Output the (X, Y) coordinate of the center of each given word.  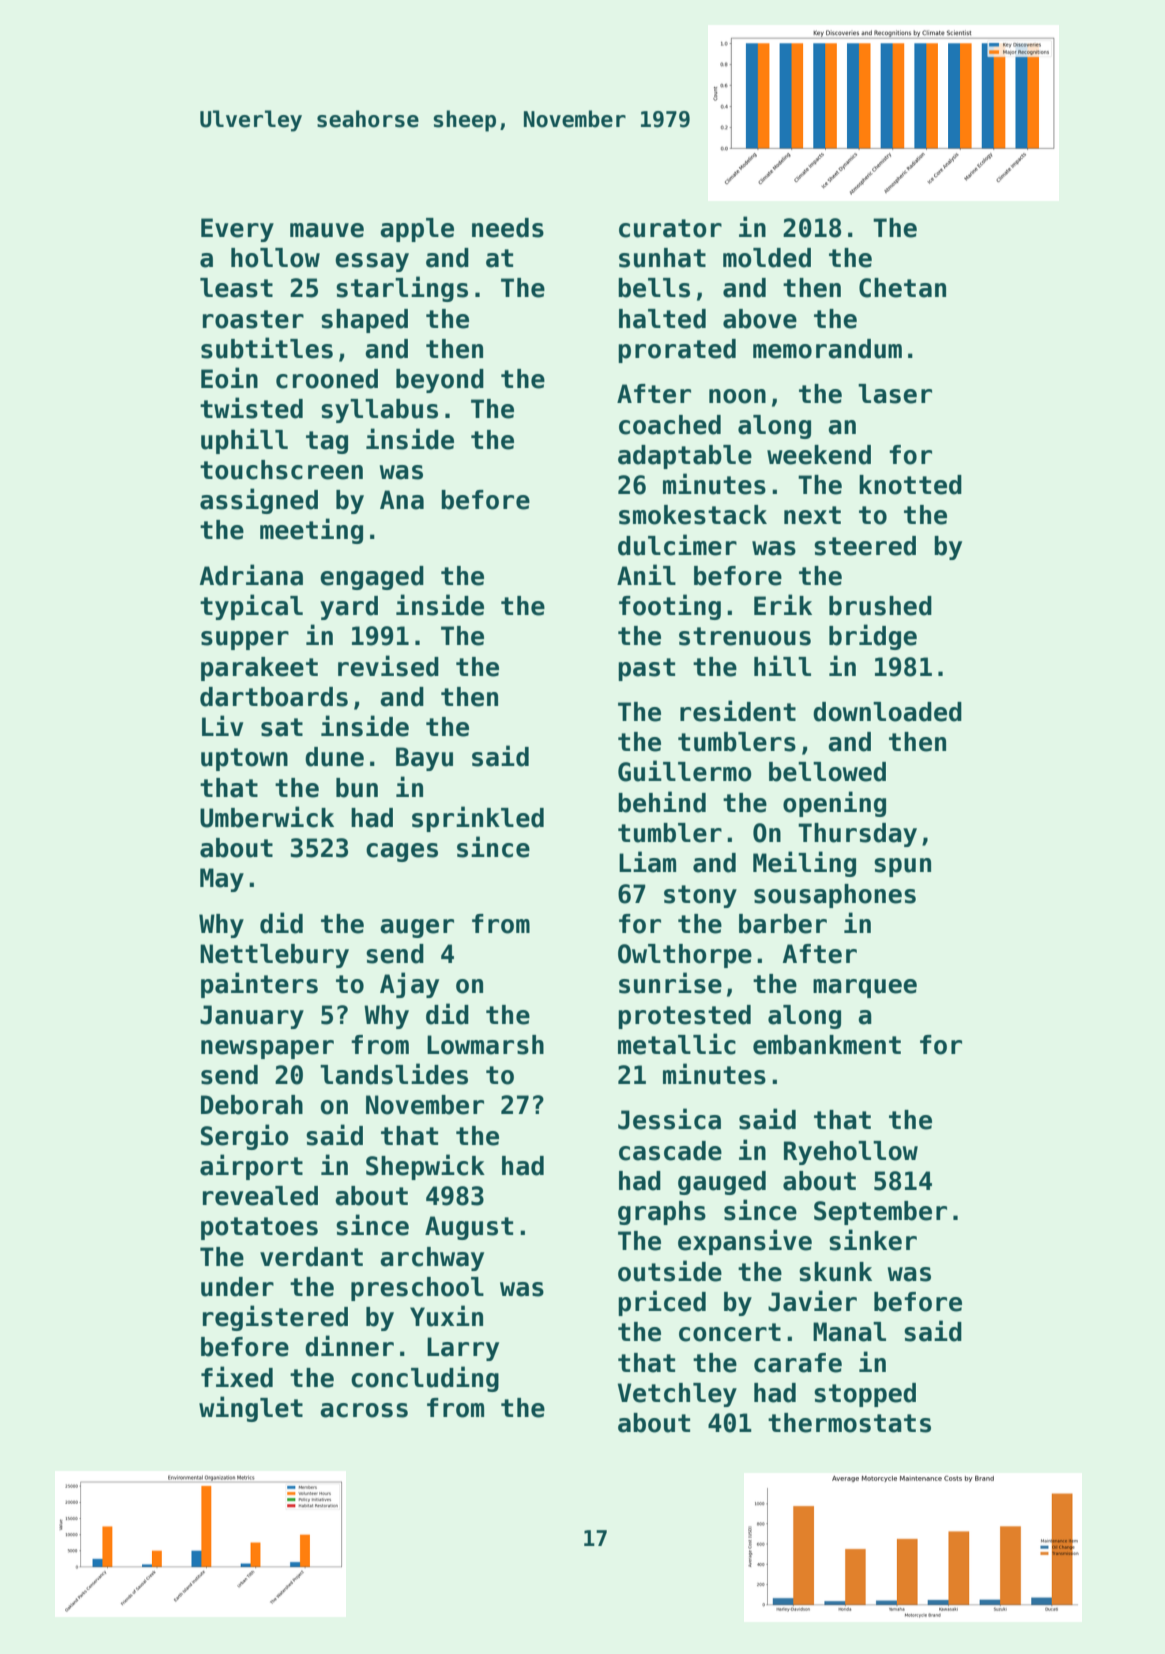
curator (670, 228)
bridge (873, 637)
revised (388, 666)
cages (402, 852)
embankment (827, 1045)
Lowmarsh (485, 1045)
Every (237, 230)
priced (662, 1303)
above (760, 319)
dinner (349, 1346)
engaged (372, 578)
